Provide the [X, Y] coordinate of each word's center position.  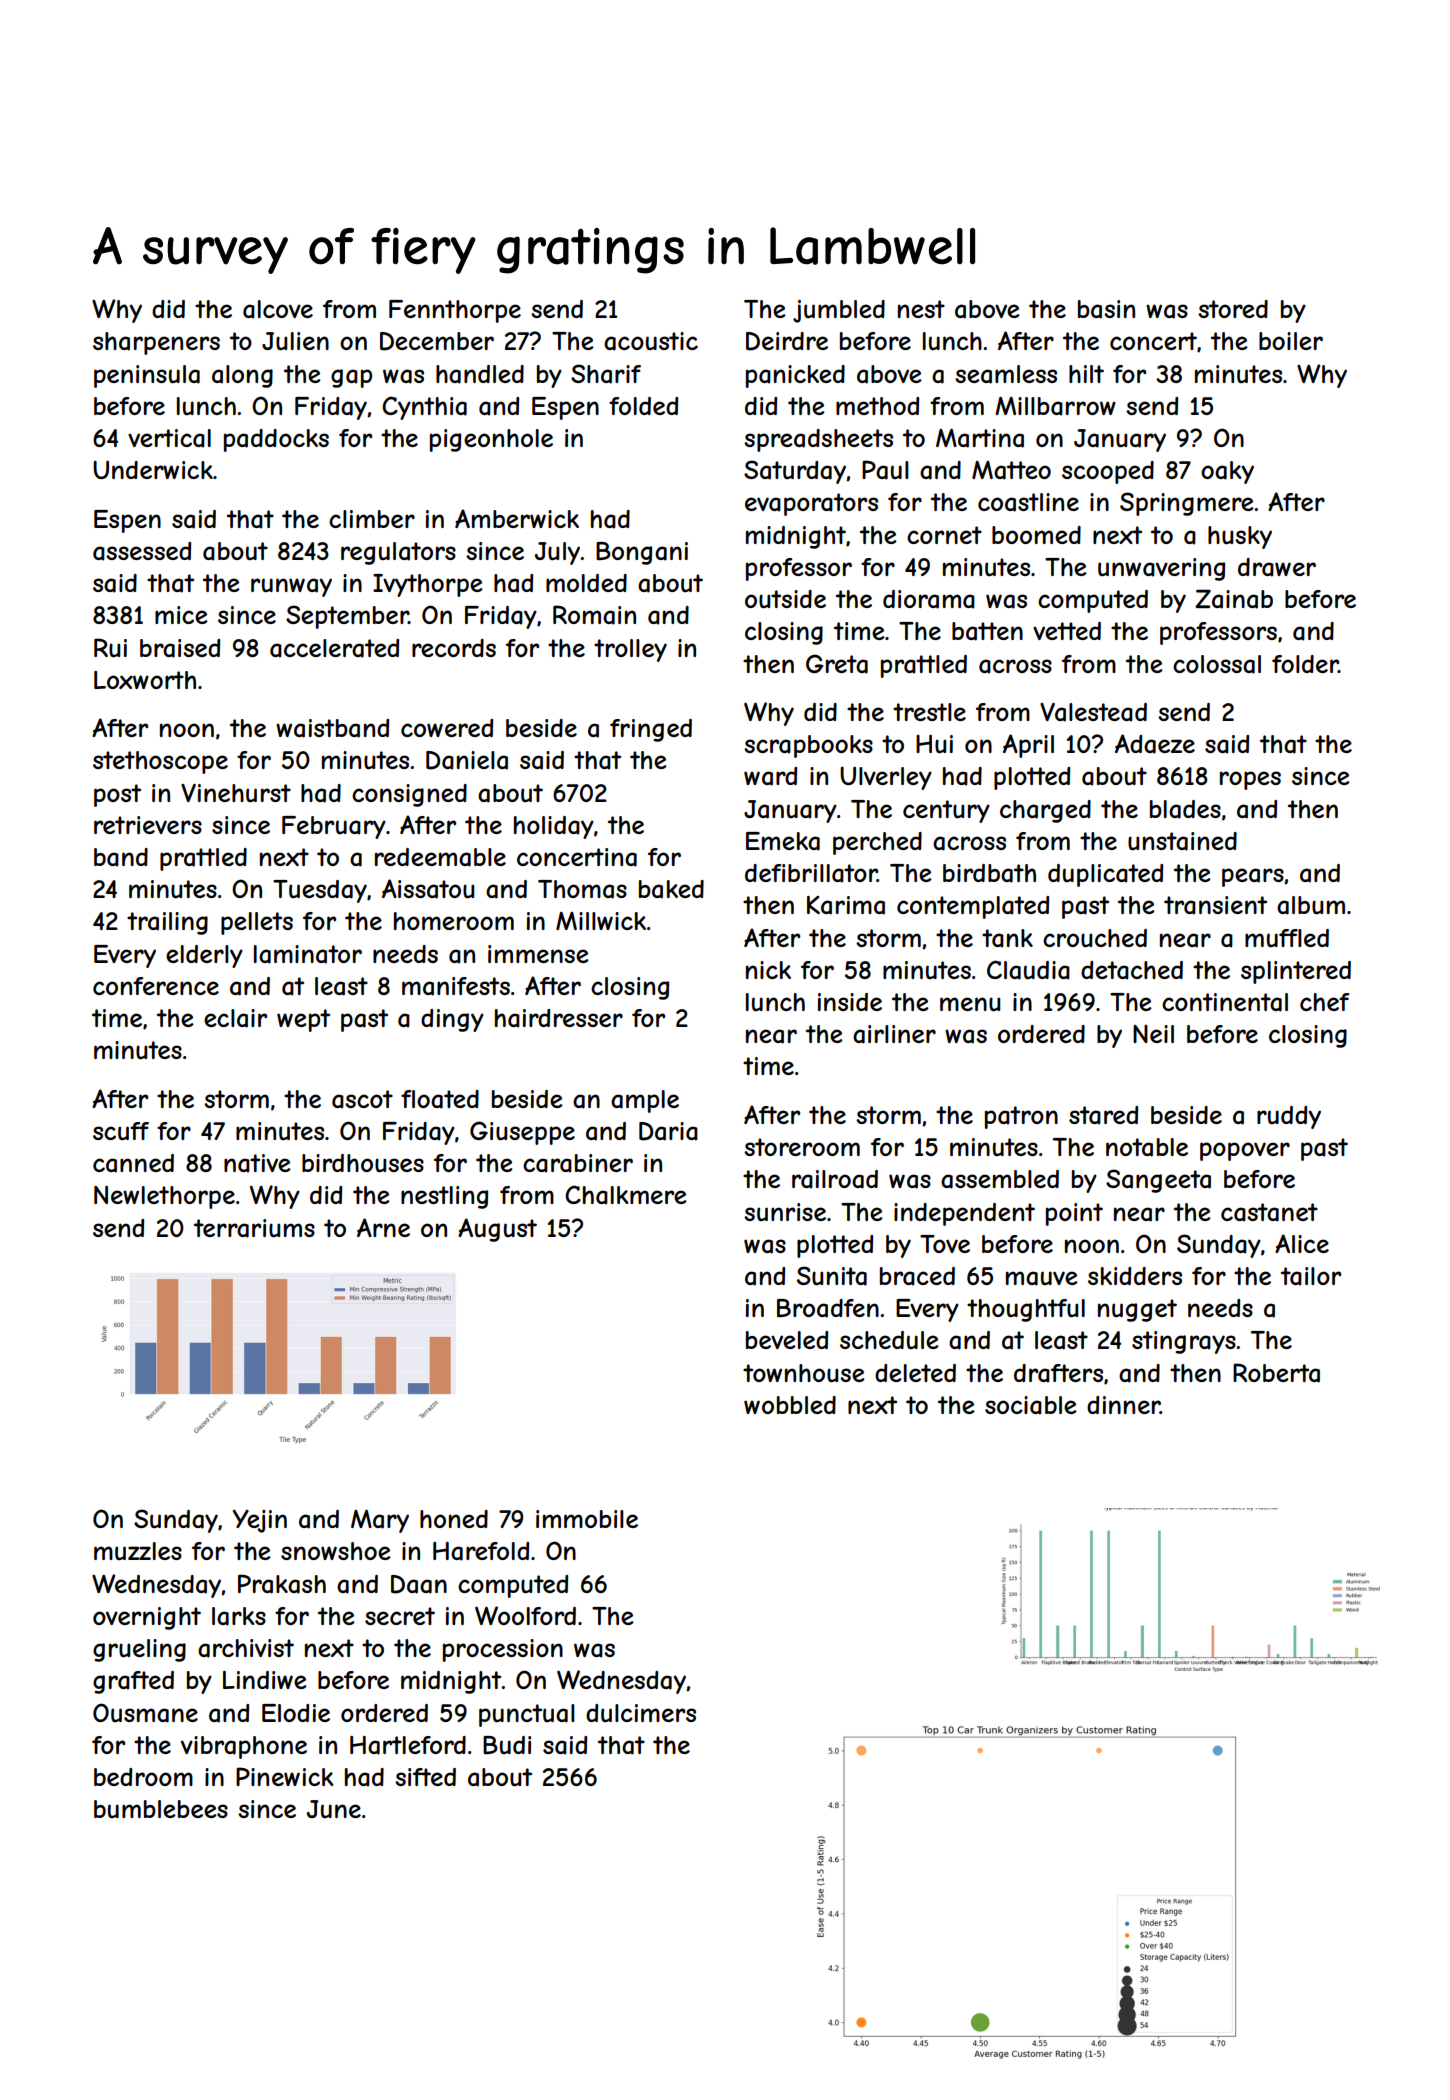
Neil [1153, 1034]
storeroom [802, 1147]
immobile [587, 1519]
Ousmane [145, 1713]
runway [291, 587]
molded [586, 583]
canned [133, 1163]
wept [303, 1020]
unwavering [1161, 569]
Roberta [1276, 1373]
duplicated [1105, 875]
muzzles [138, 1551]
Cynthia [424, 408]
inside [850, 1002]
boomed [1036, 535]
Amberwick [517, 518]
